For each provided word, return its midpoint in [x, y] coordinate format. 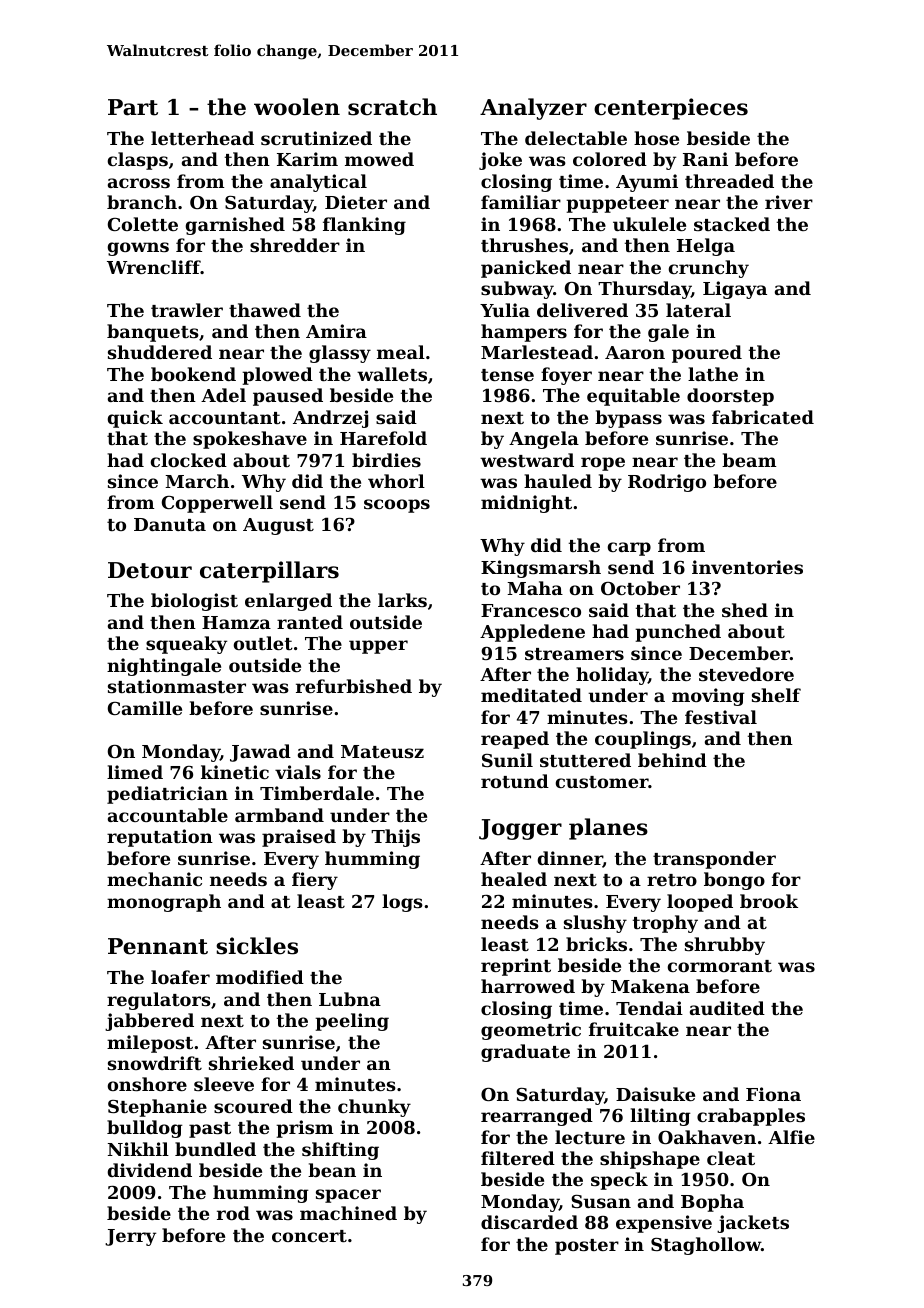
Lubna [350, 999]
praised [299, 838]
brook [769, 901]
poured [707, 354]
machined [348, 1213]
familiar [521, 202]
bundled [215, 1149]
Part [133, 107]
